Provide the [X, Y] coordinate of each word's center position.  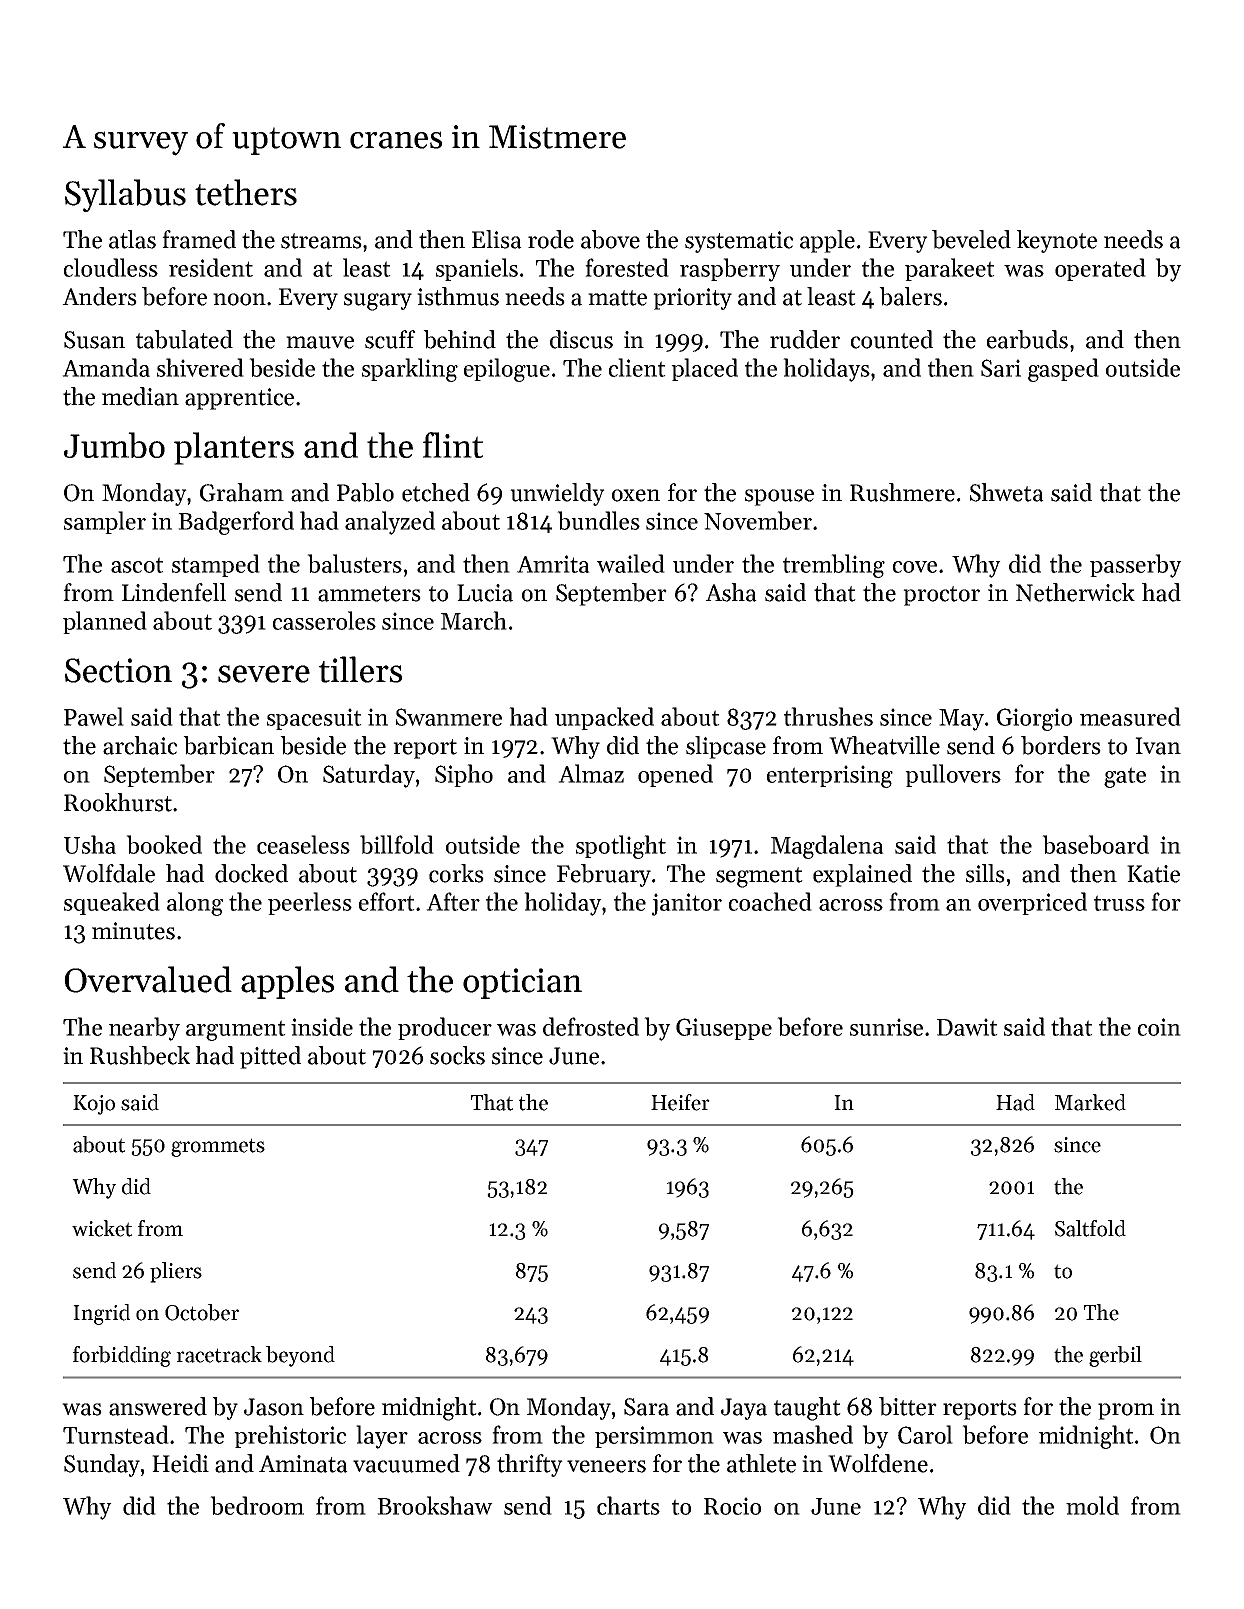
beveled [971, 239]
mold [1092, 1505]
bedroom [257, 1505]
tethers [246, 192]
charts [628, 1505]
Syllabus [125, 195]
